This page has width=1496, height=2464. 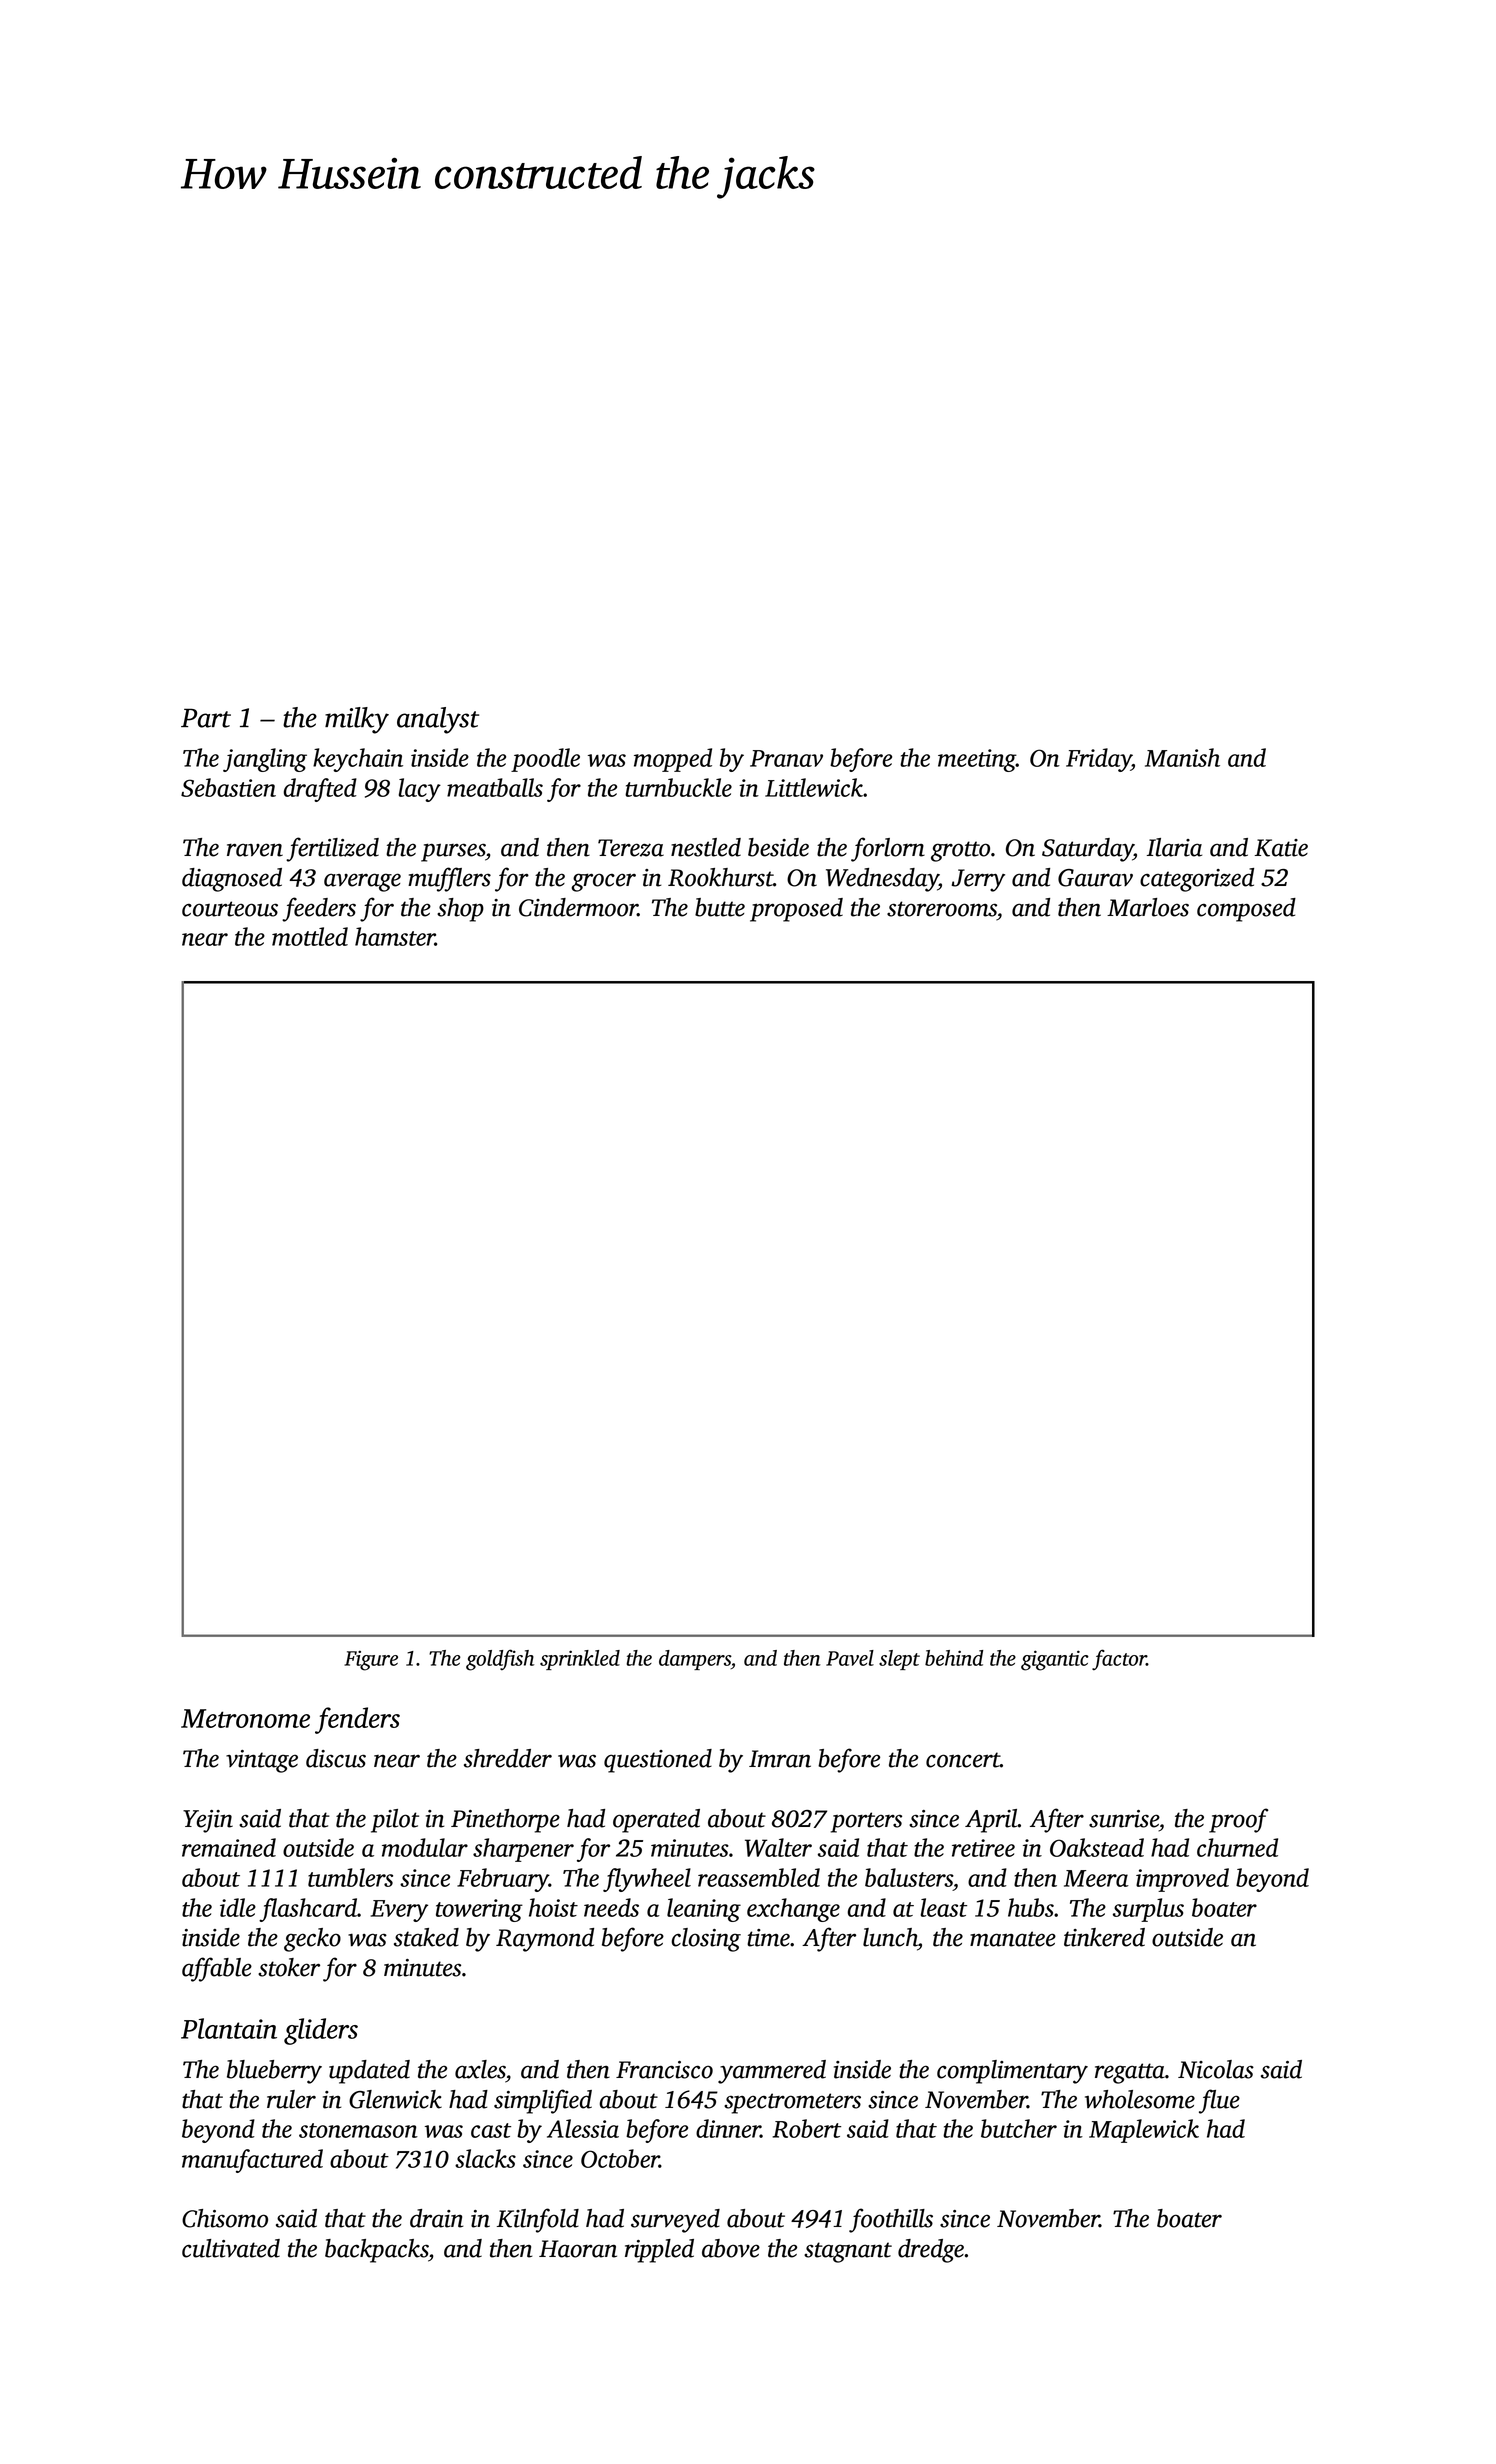 What do you see at coordinates (371, 1661) in the page?
I see `Figure` at bounding box center [371, 1661].
